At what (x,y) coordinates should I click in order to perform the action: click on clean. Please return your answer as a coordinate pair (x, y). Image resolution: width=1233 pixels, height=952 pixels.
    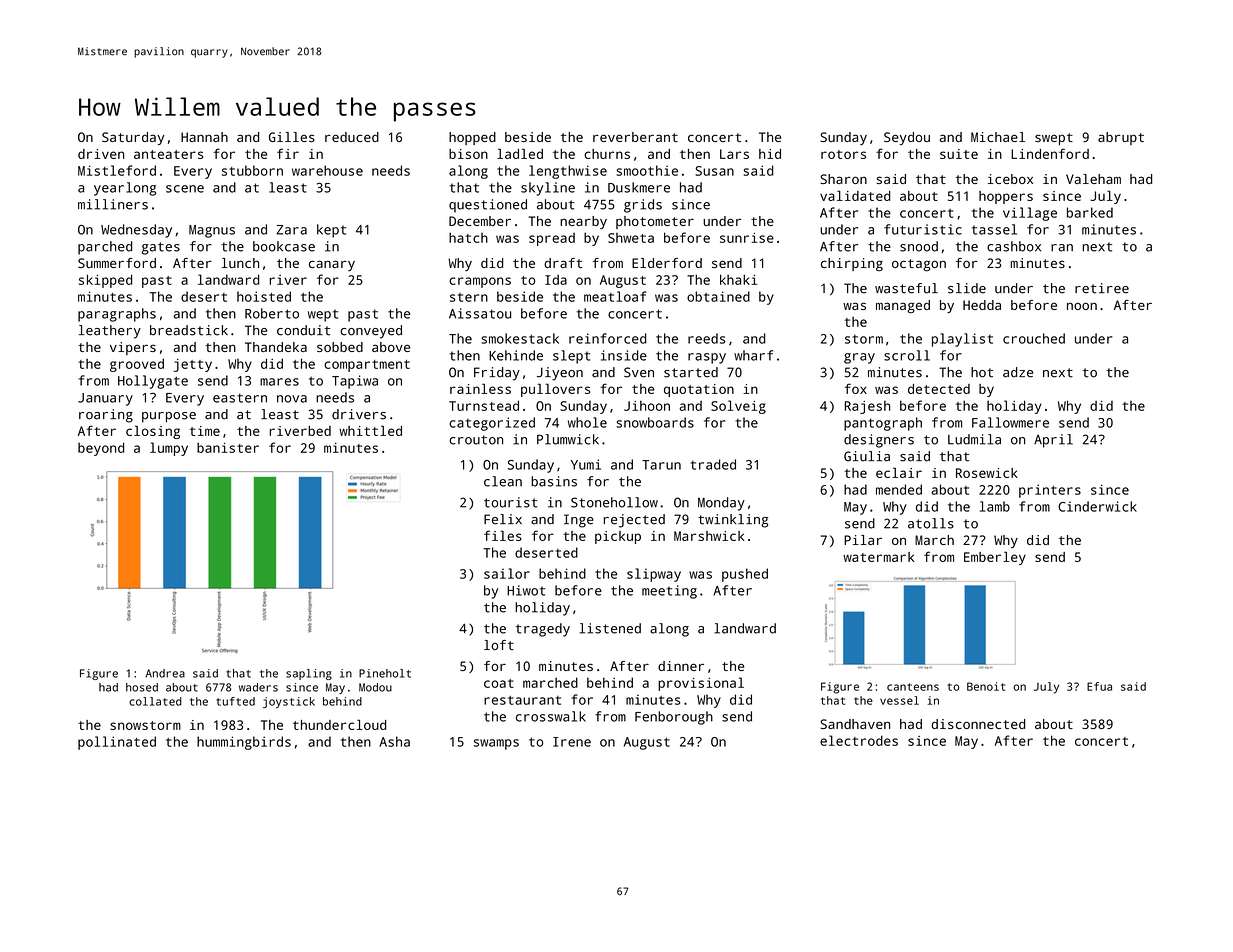
    Looking at the image, I should click on (503, 481).
